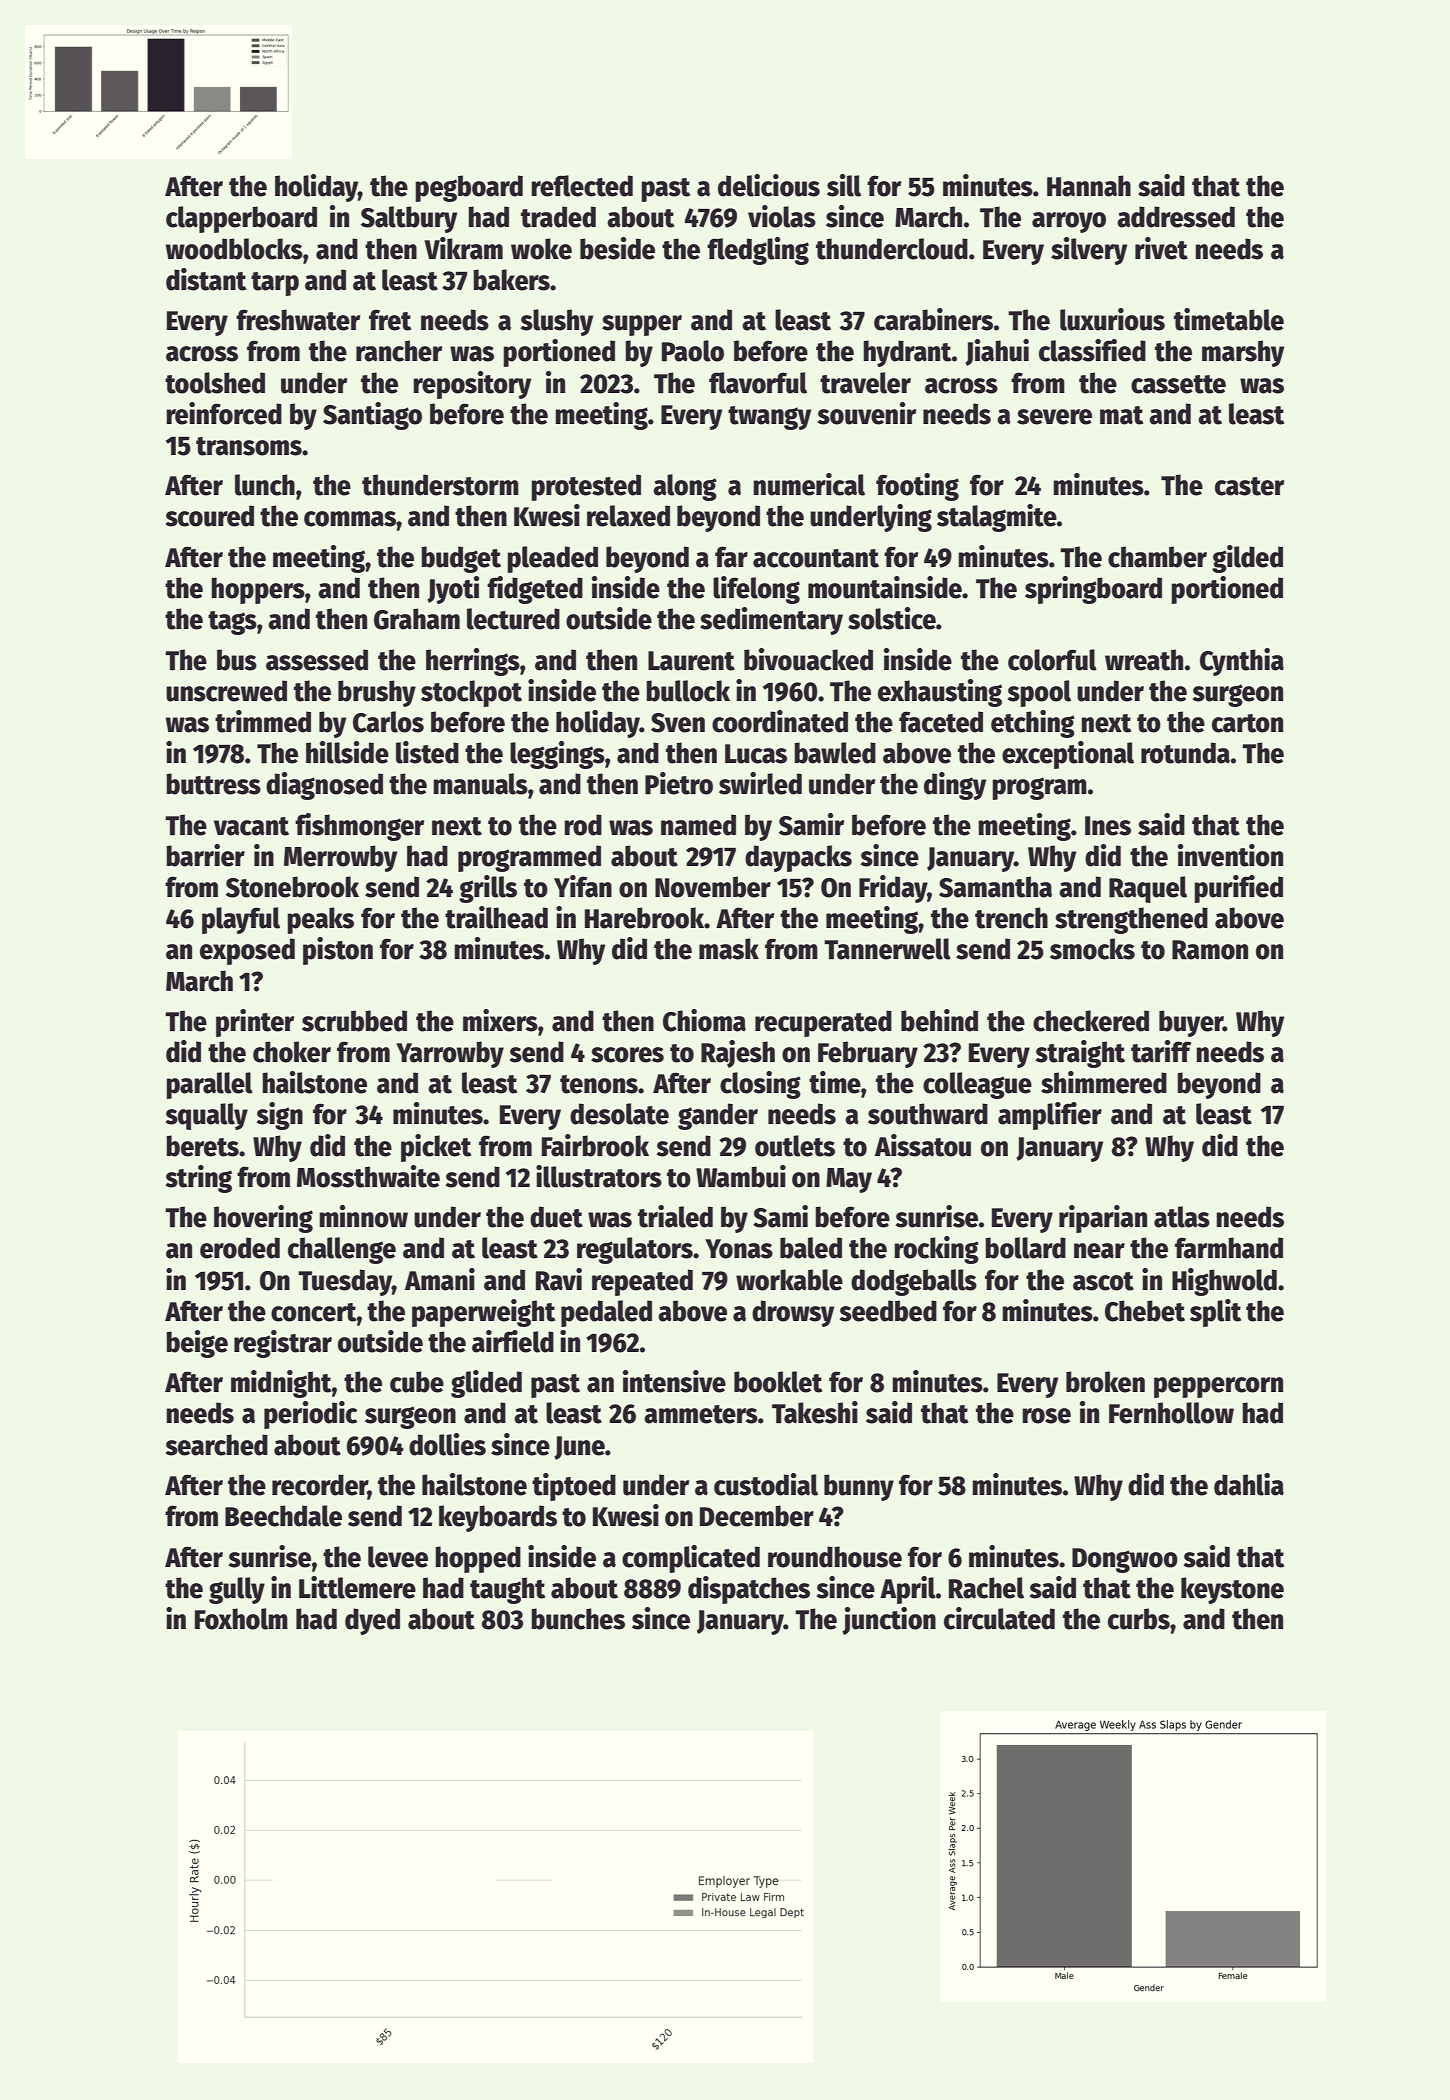 The height and width of the page is (2100, 1450). What do you see at coordinates (206, 279) in the page?
I see `distant` at bounding box center [206, 279].
